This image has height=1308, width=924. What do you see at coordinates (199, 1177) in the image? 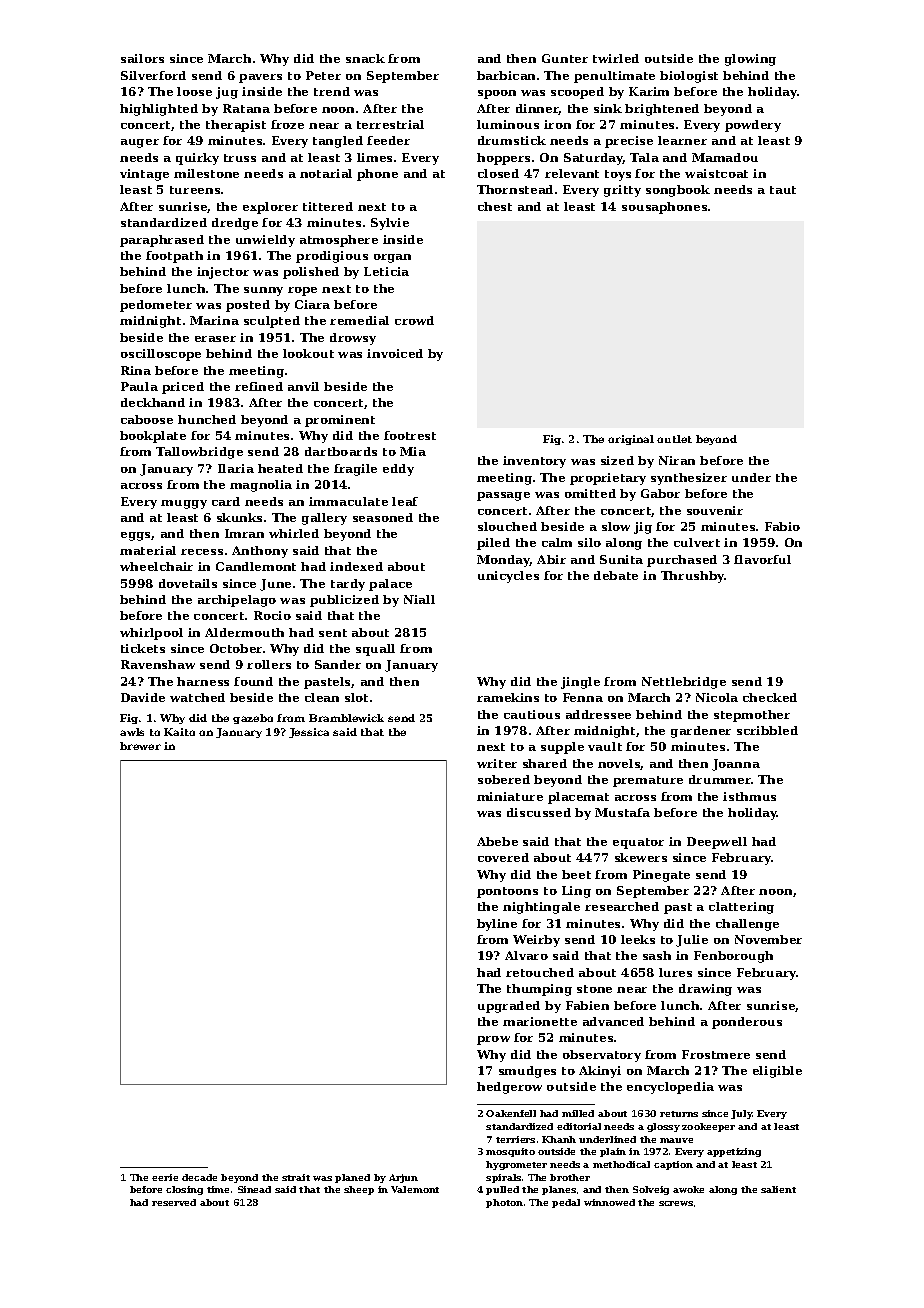
I see `decade` at bounding box center [199, 1177].
